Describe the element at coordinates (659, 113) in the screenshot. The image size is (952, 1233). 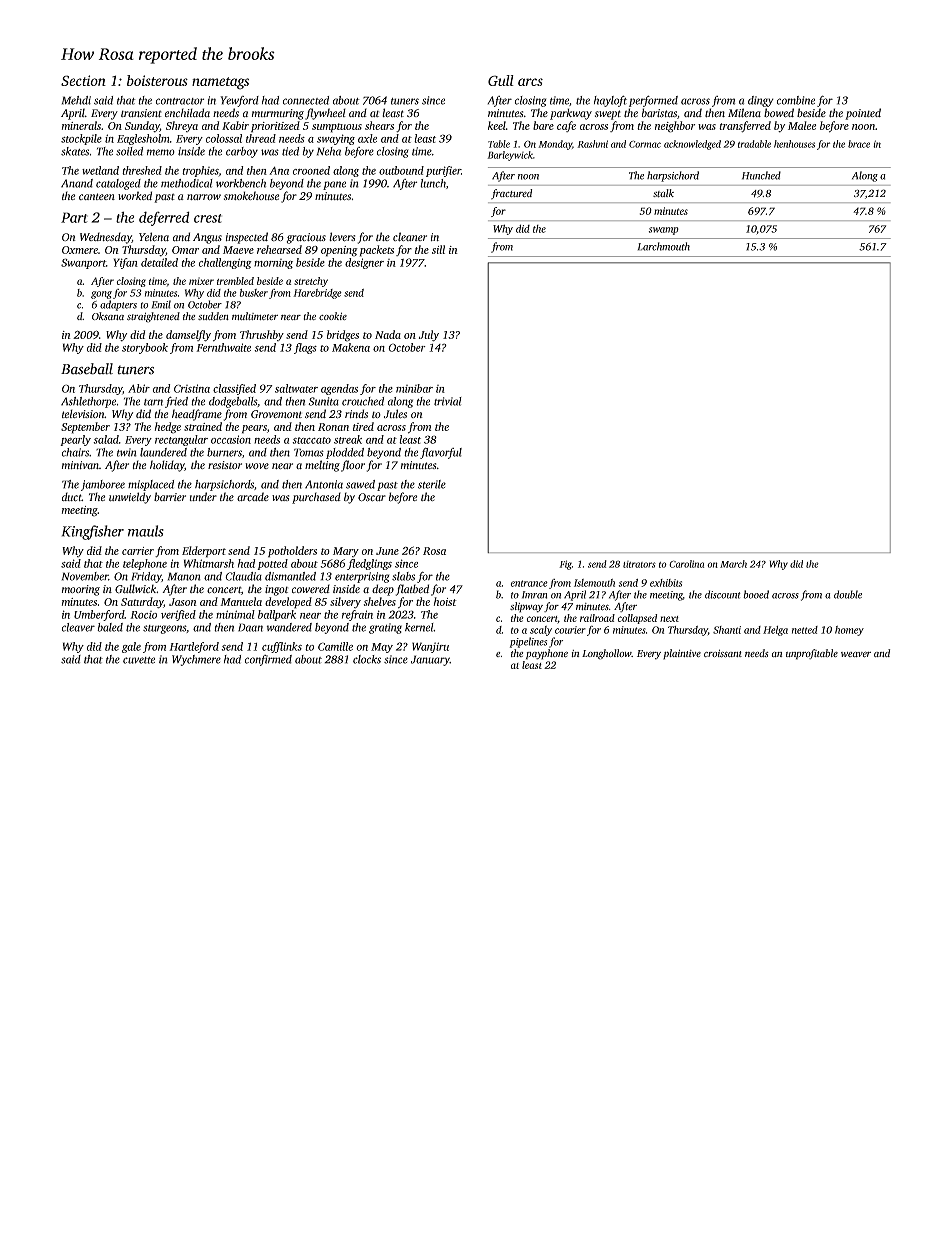
I see `baristas` at that location.
